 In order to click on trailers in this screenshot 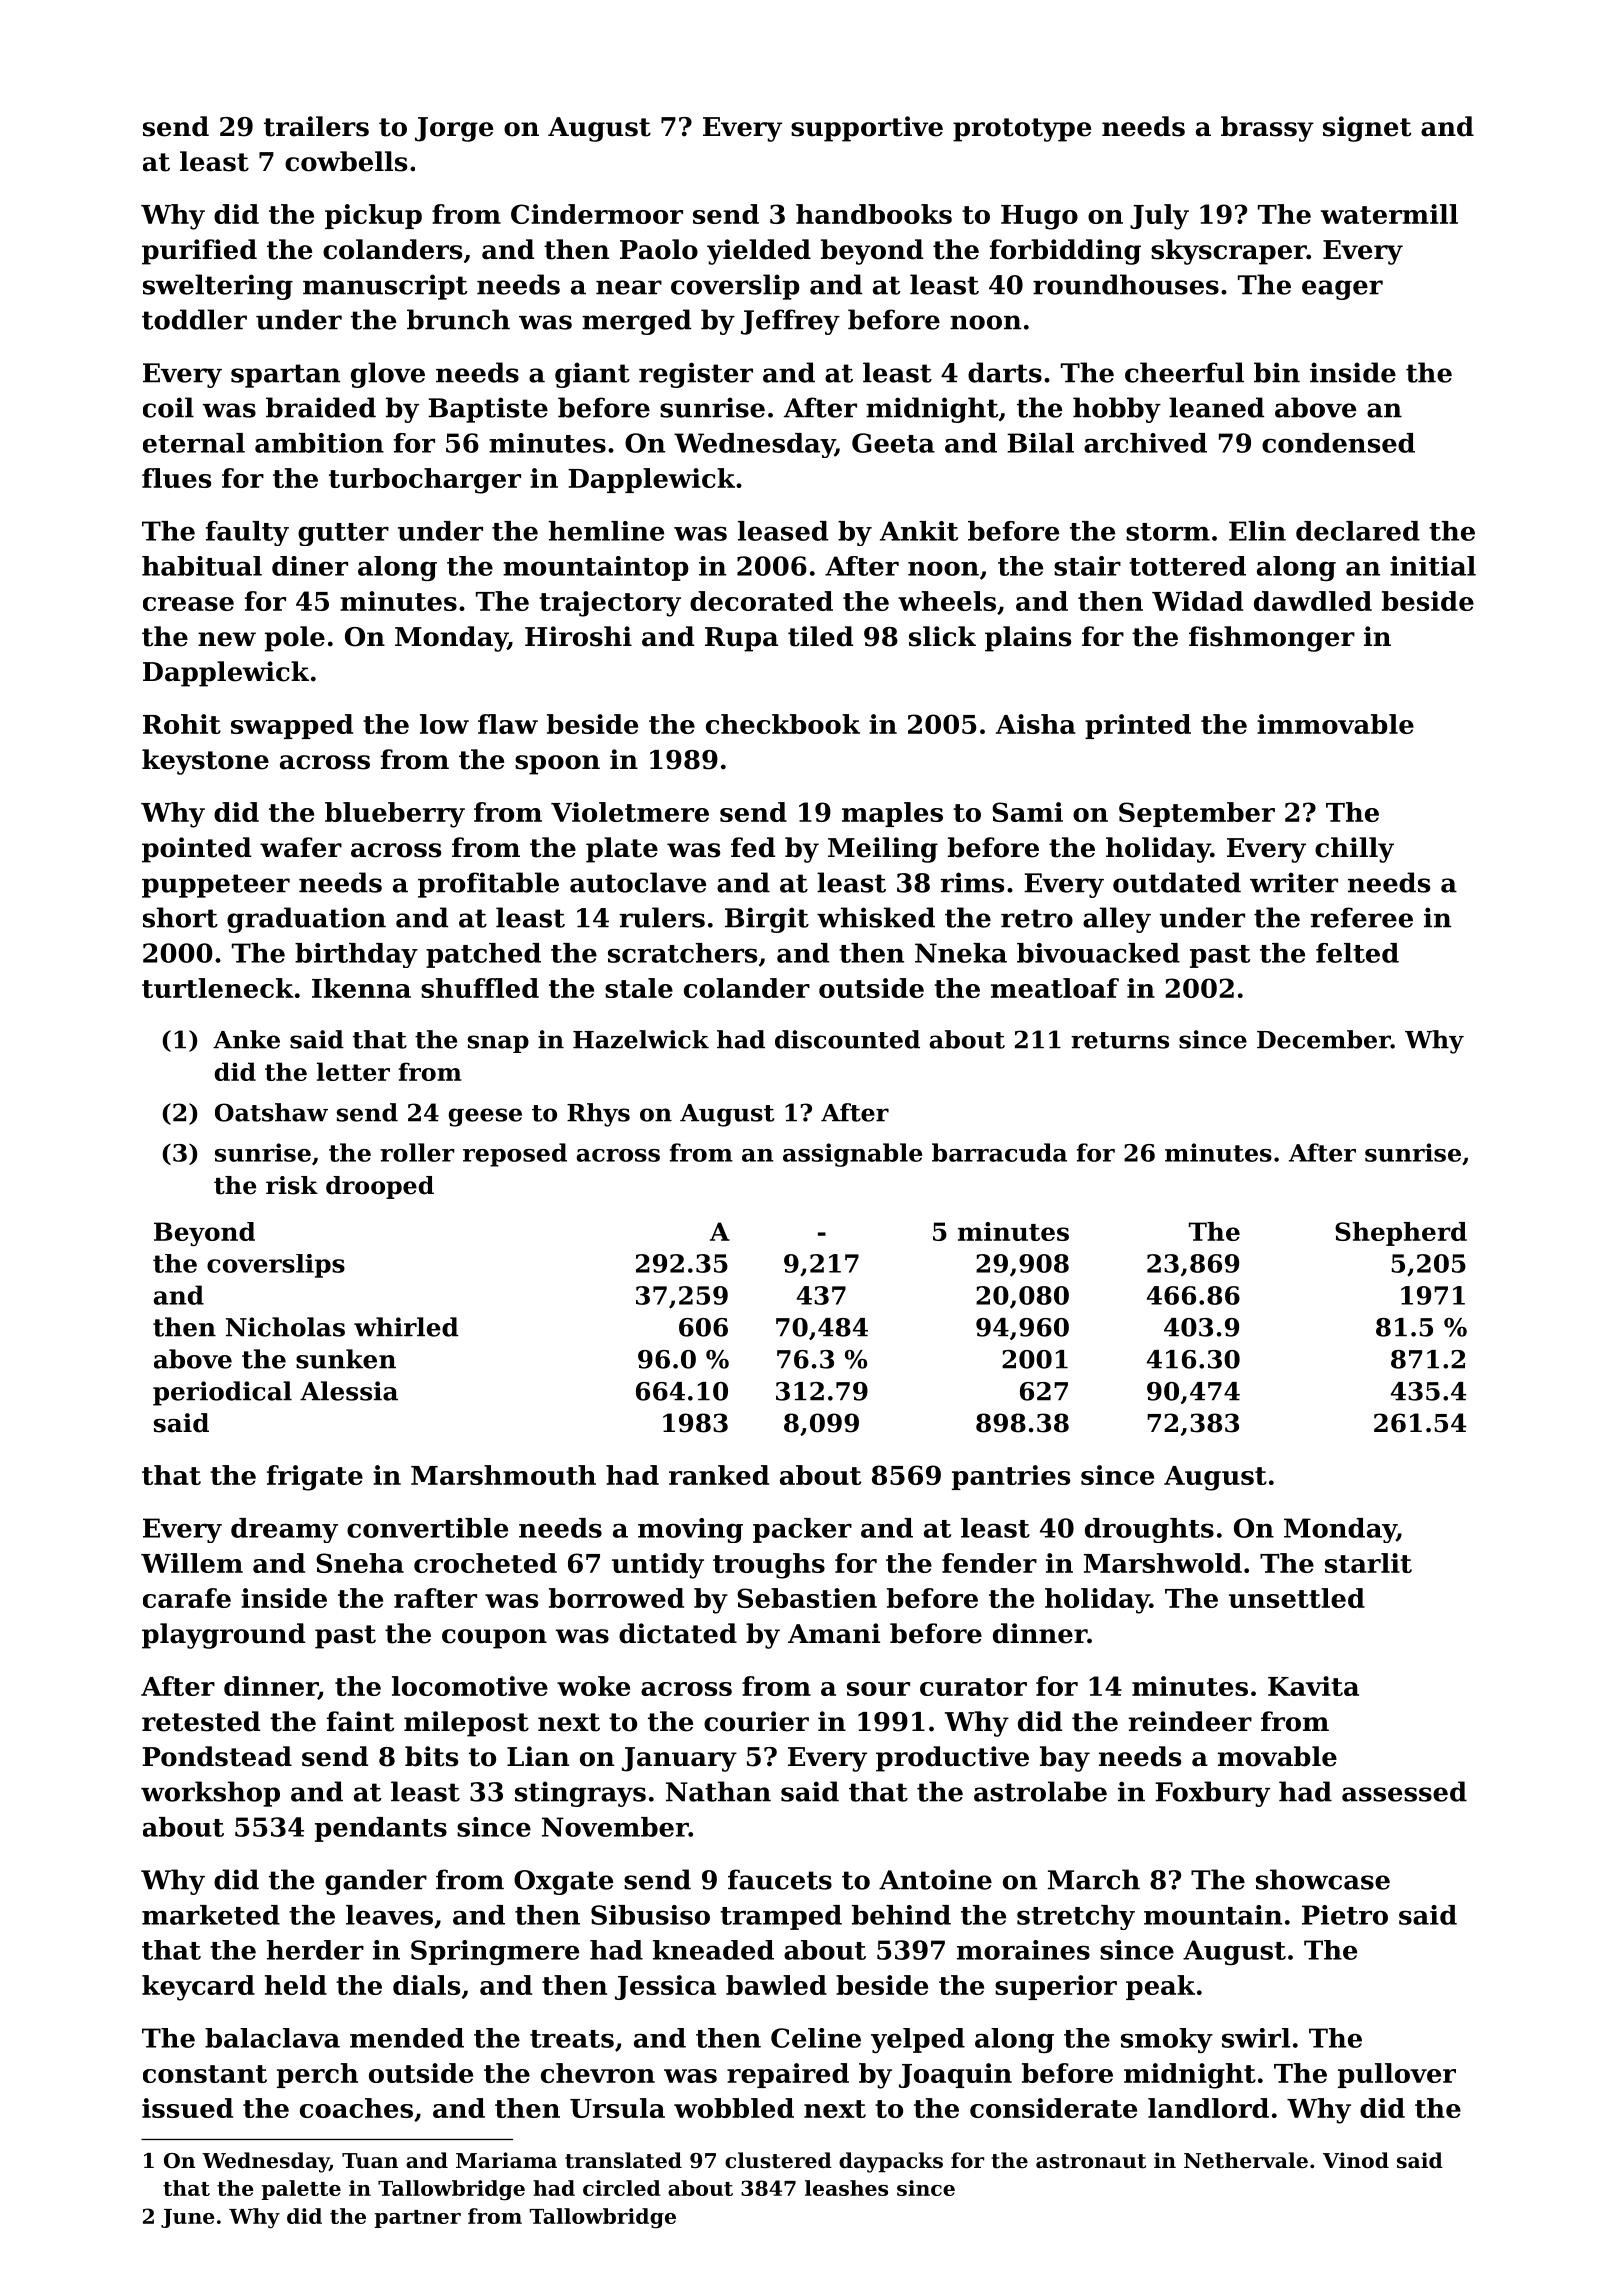, I will do `click(316, 126)`.
